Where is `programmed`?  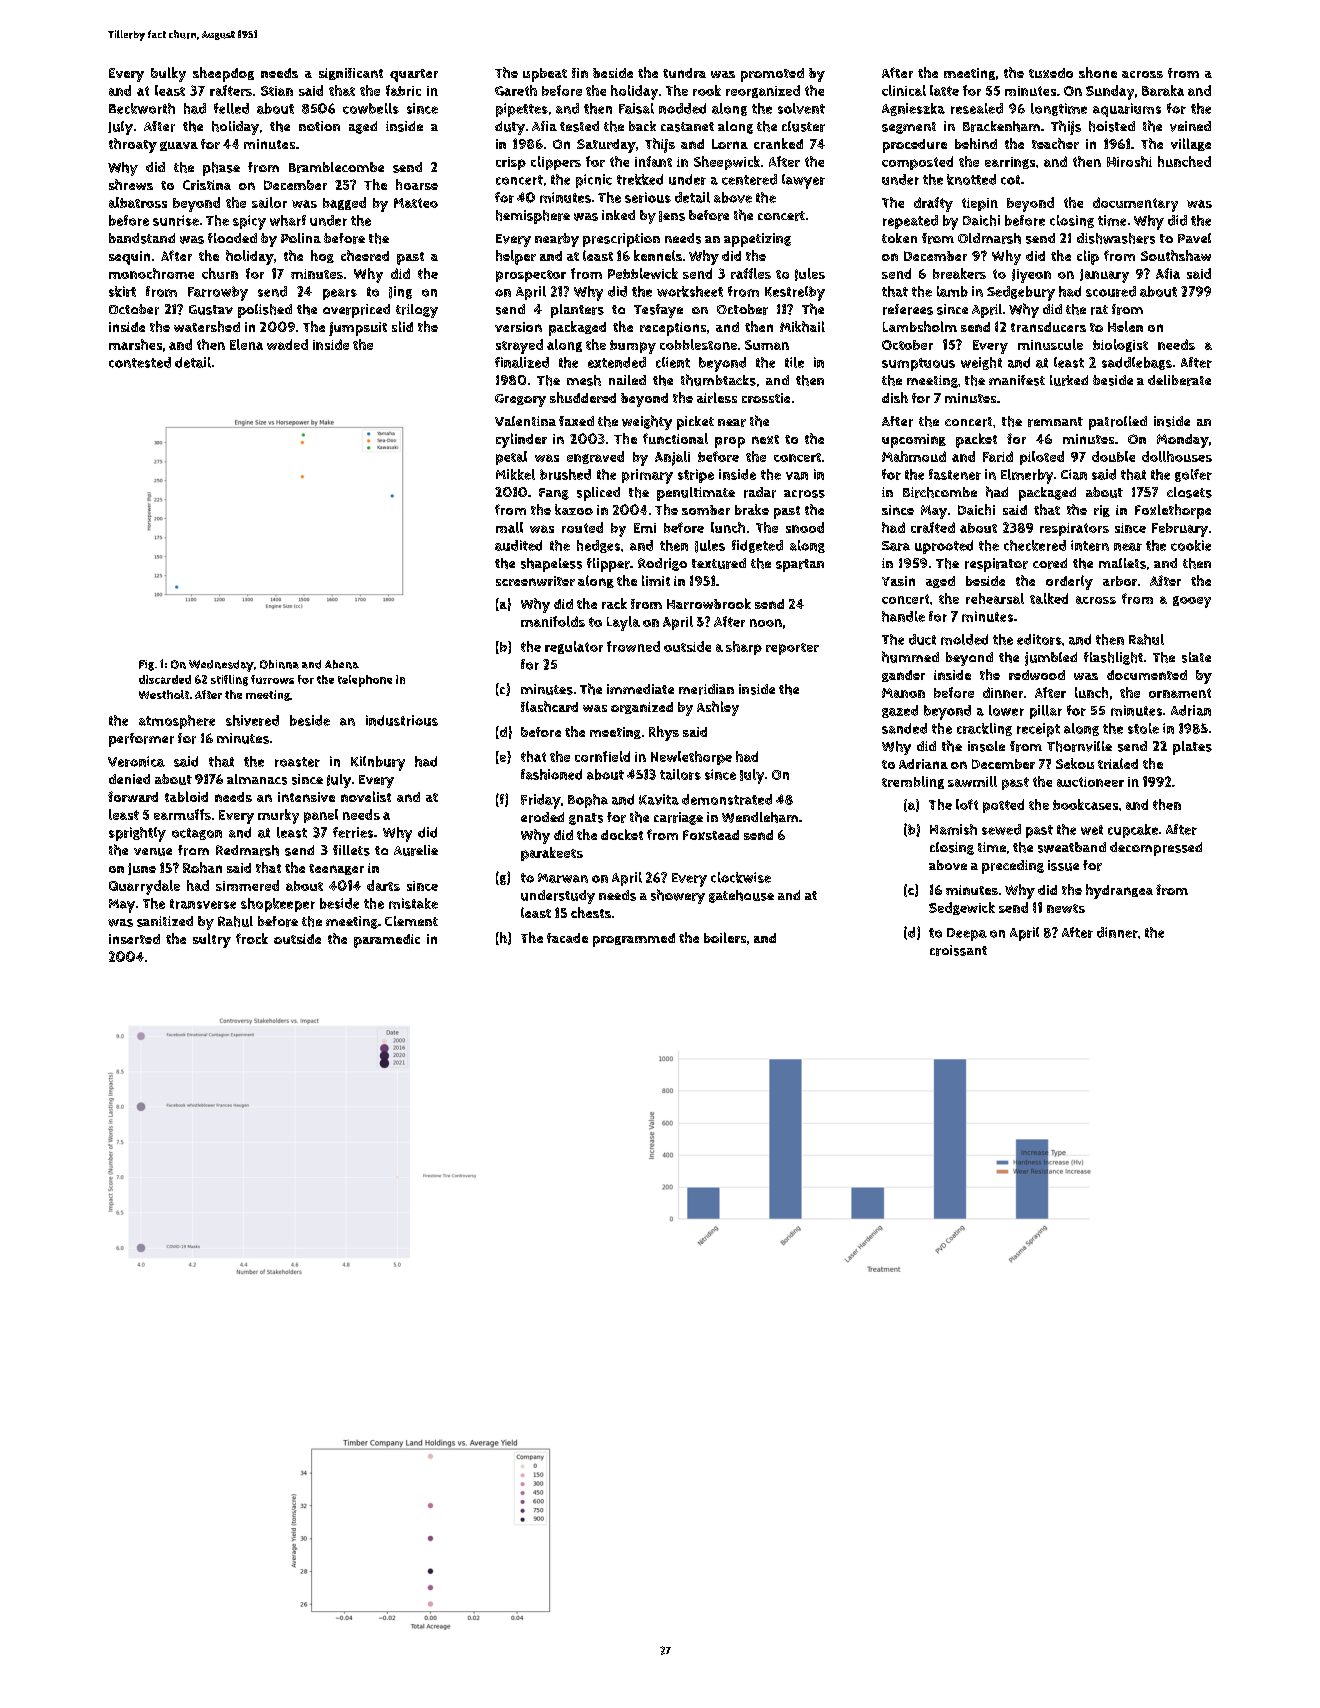
programmed is located at coordinates (634, 940).
